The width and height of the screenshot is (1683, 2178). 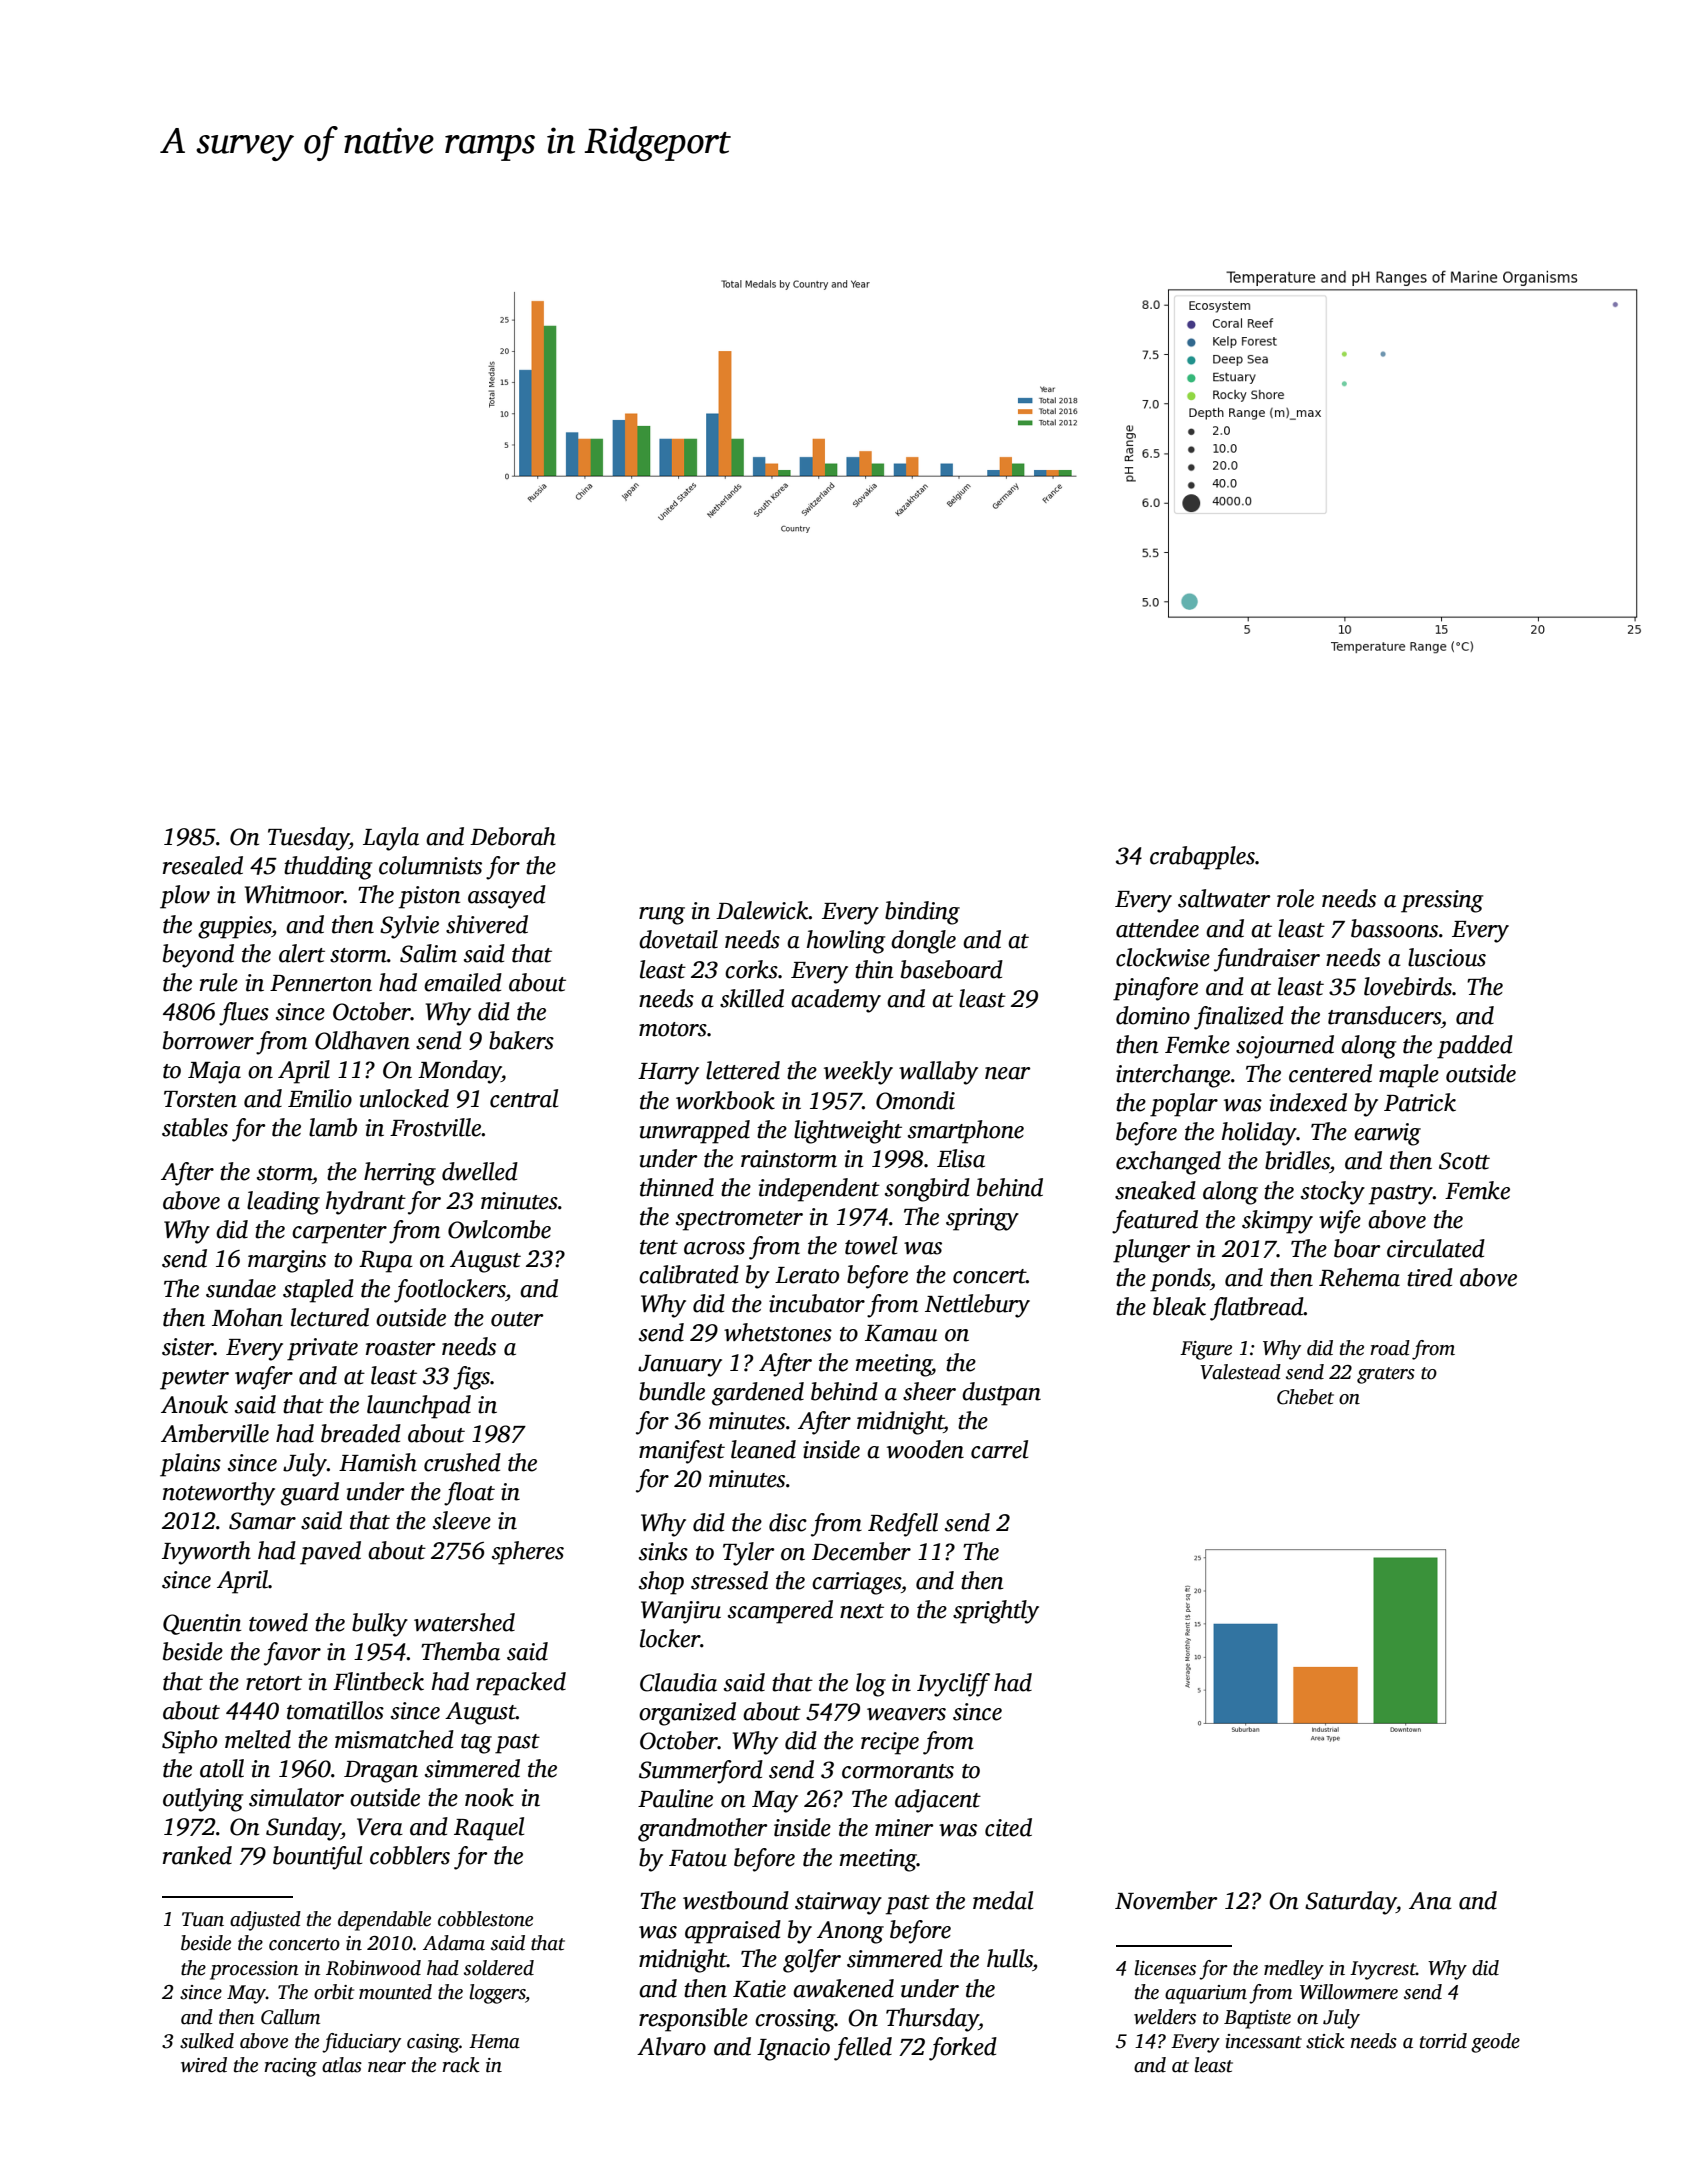 What do you see at coordinates (1305, 1397) in the screenshot?
I see `Chebet` at bounding box center [1305, 1397].
